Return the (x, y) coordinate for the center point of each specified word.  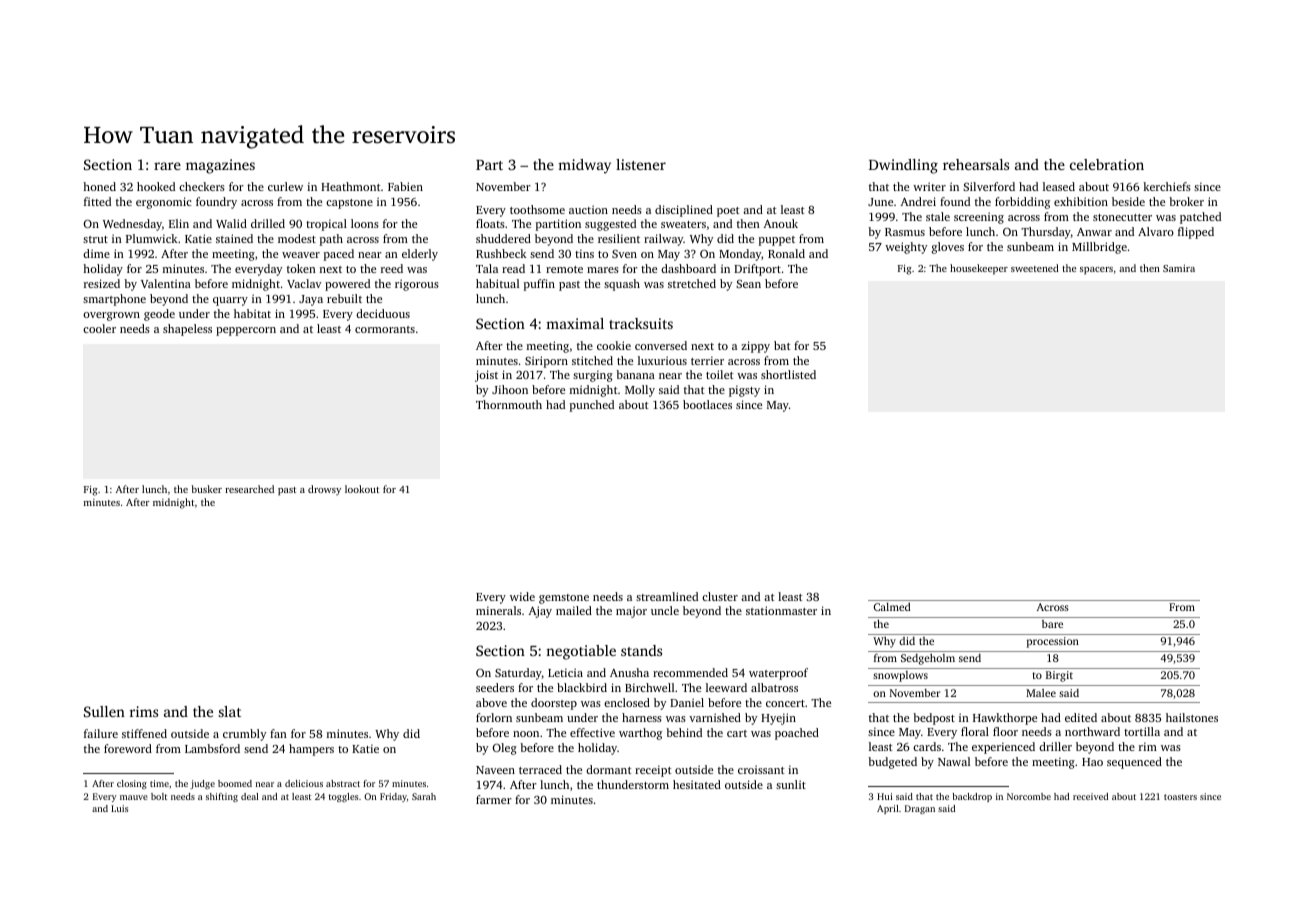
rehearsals (976, 164)
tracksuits (641, 323)
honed (99, 186)
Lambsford (212, 748)
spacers (1096, 271)
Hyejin (778, 719)
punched (592, 406)
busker (207, 489)
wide (522, 596)
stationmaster (781, 610)
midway (584, 166)
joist (486, 376)
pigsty (744, 391)
